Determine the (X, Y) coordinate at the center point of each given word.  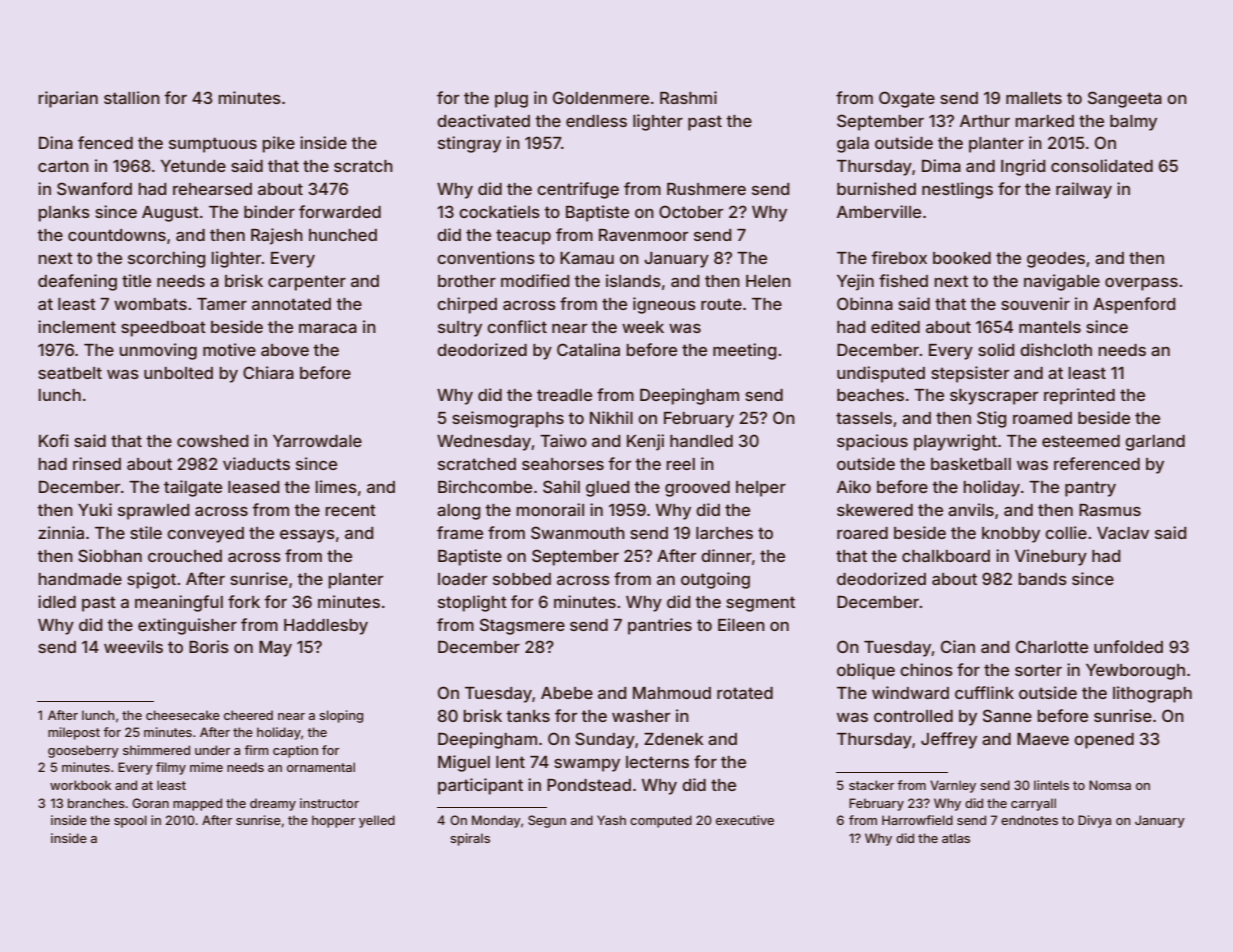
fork (244, 601)
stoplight (472, 603)
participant (480, 786)
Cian (958, 646)
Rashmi (688, 97)
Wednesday (484, 443)
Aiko (854, 486)
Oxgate (907, 99)
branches (96, 803)
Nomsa (1110, 785)
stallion (132, 97)
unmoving (158, 351)
